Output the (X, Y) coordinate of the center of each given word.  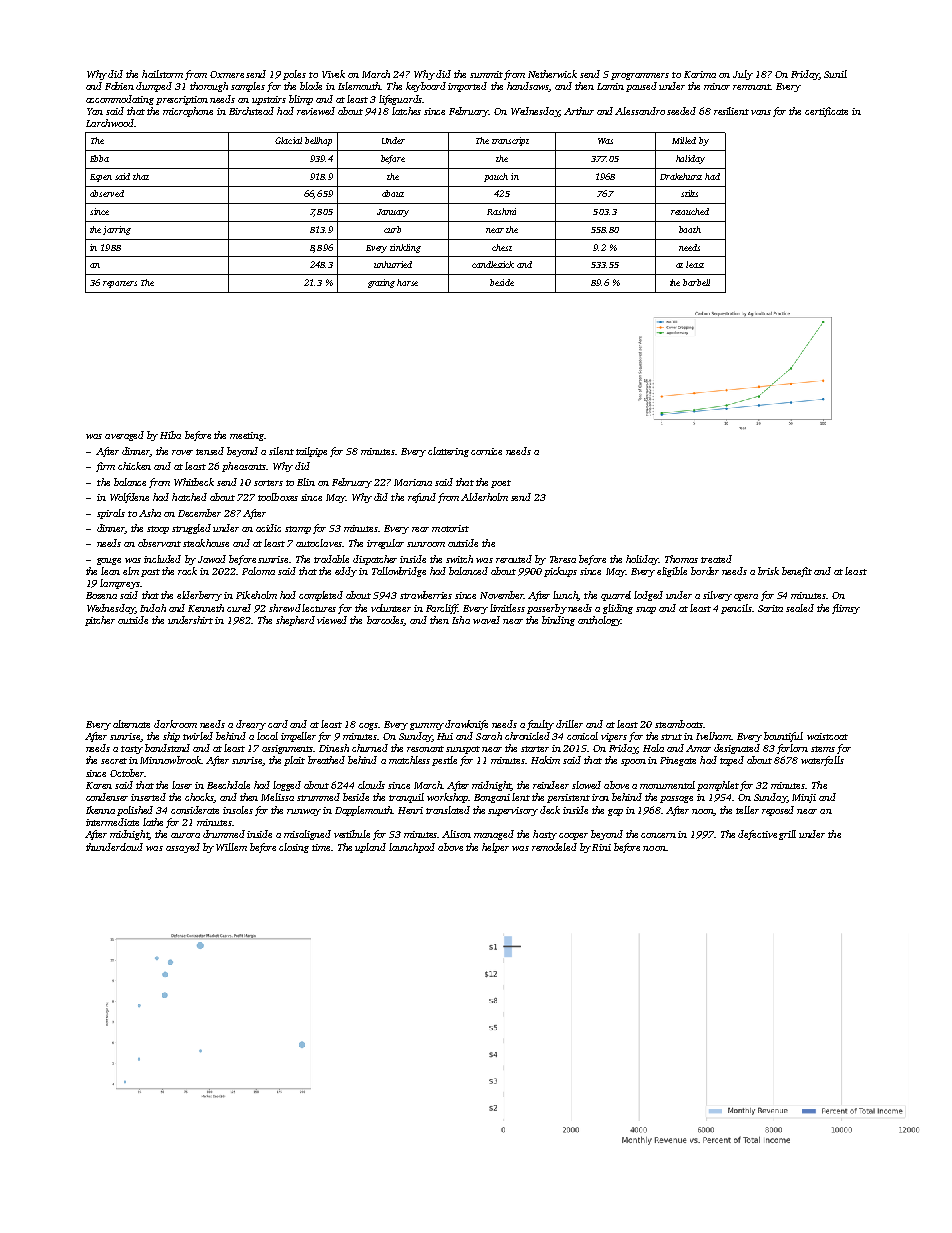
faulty (540, 725)
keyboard (426, 87)
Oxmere (227, 74)
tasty (132, 750)
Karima (700, 74)
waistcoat (827, 736)
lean (110, 571)
